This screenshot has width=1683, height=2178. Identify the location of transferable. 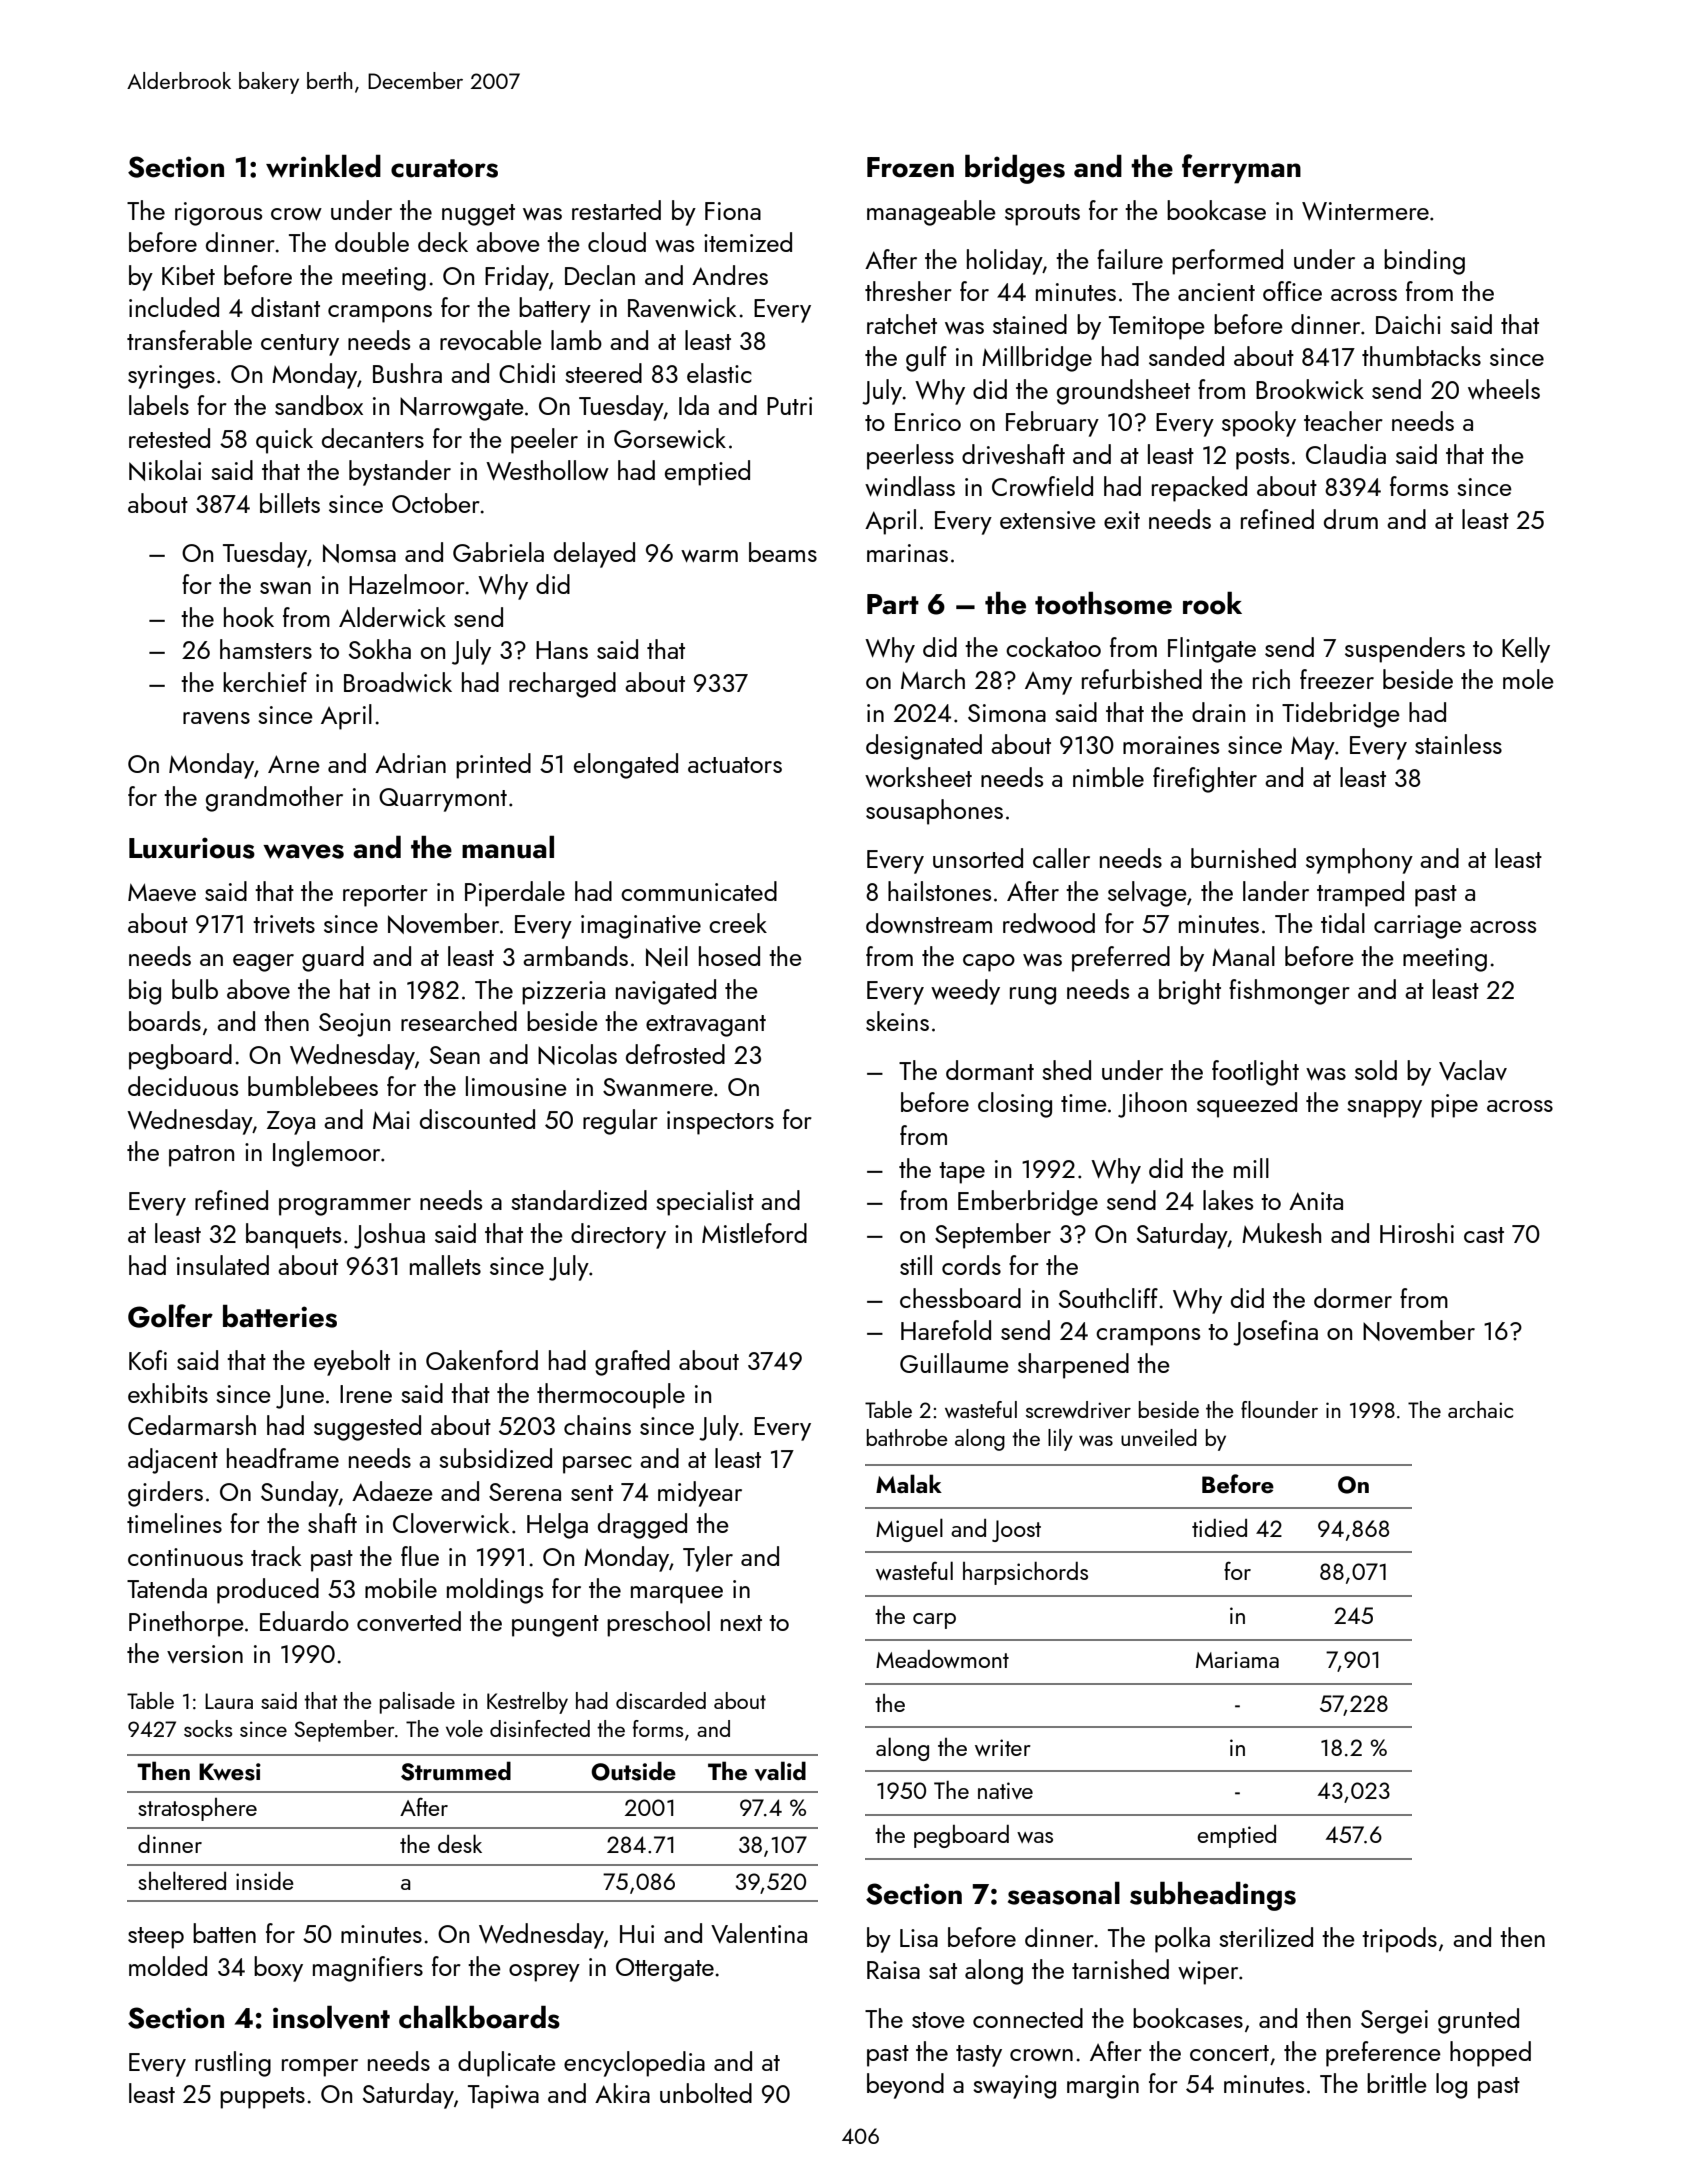
(189, 340).
